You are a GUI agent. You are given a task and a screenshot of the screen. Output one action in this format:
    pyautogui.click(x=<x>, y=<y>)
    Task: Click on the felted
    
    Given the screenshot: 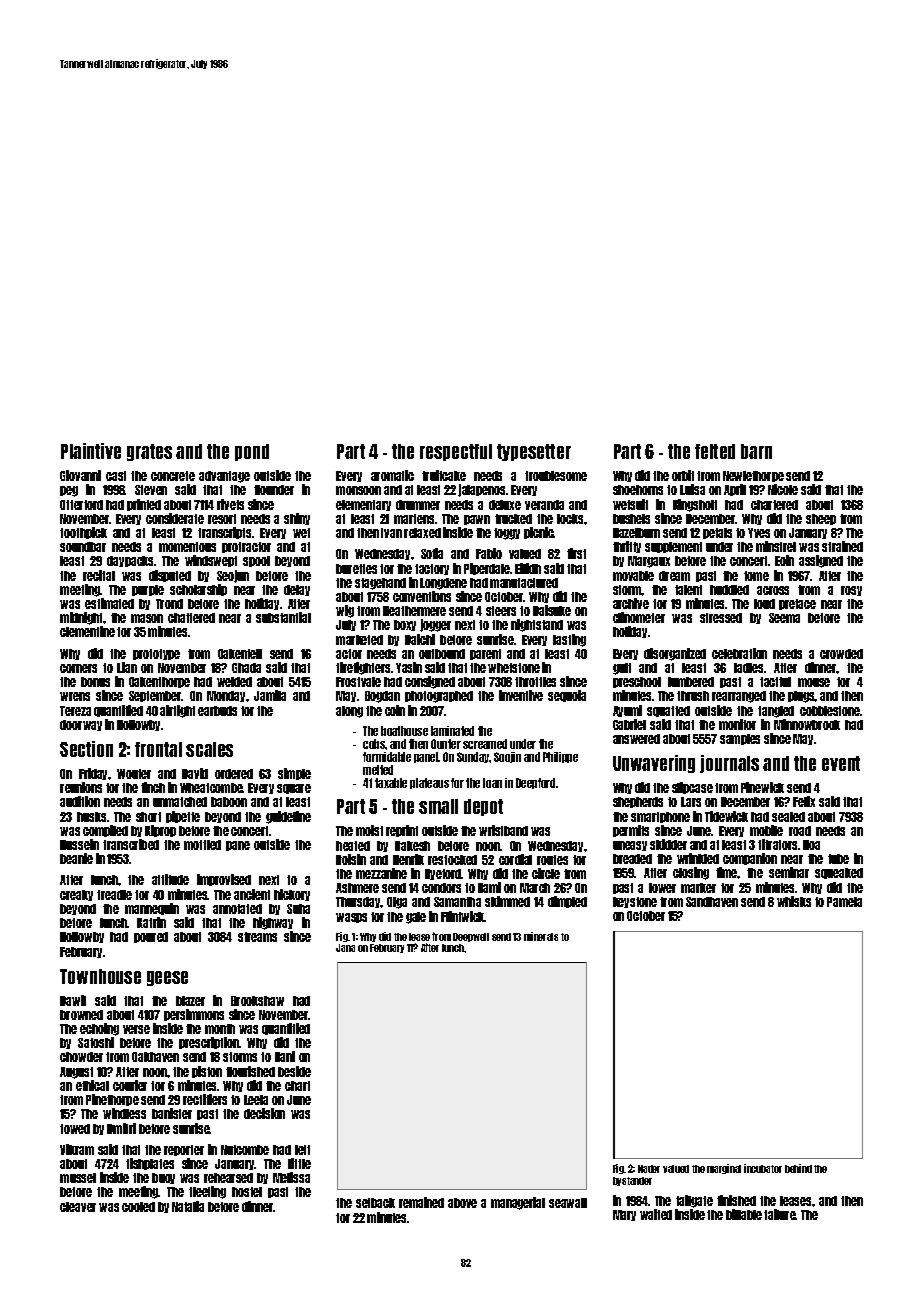 What is the action you would take?
    pyautogui.click(x=715, y=451)
